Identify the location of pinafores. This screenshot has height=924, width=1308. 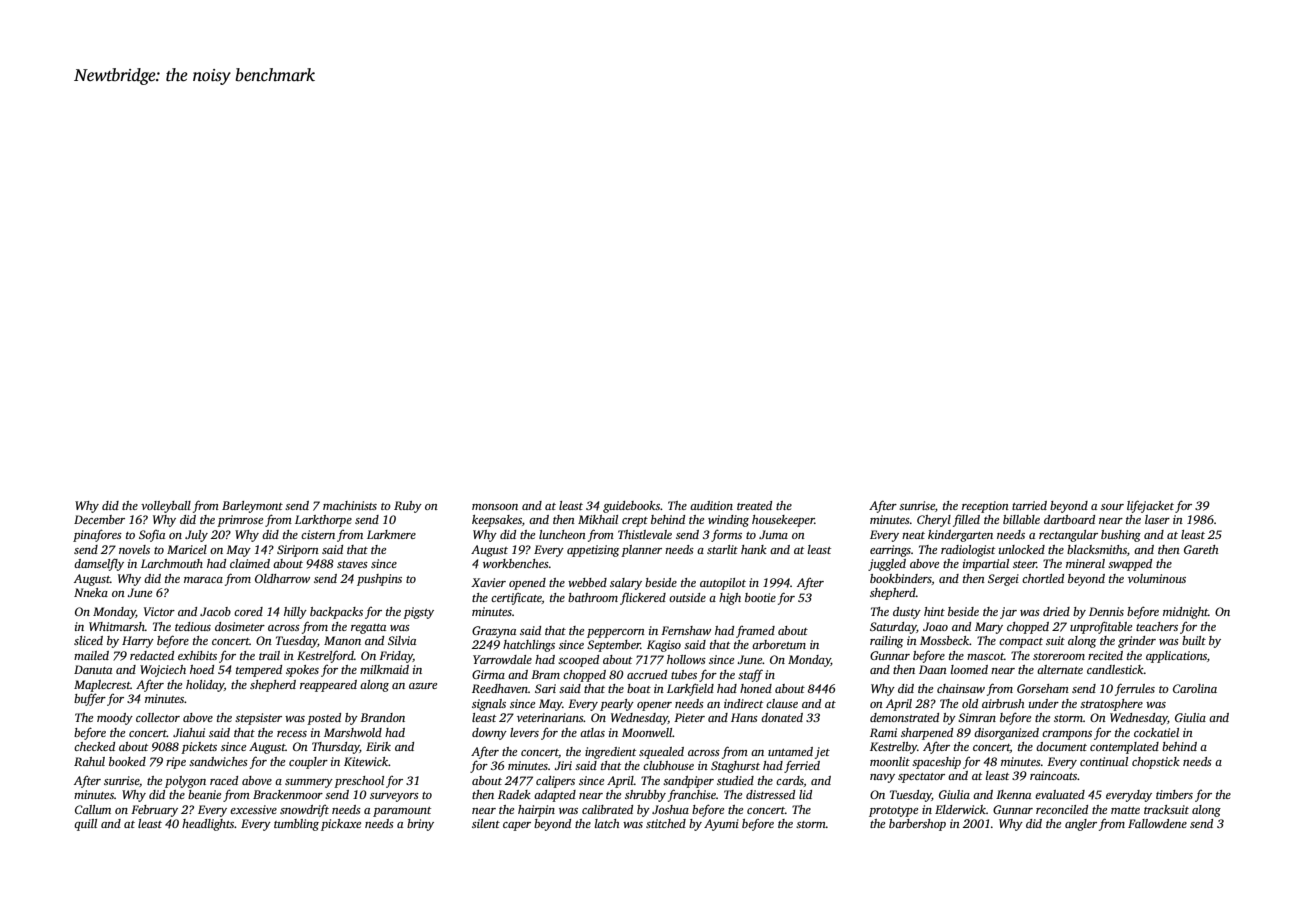
(97, 535).
